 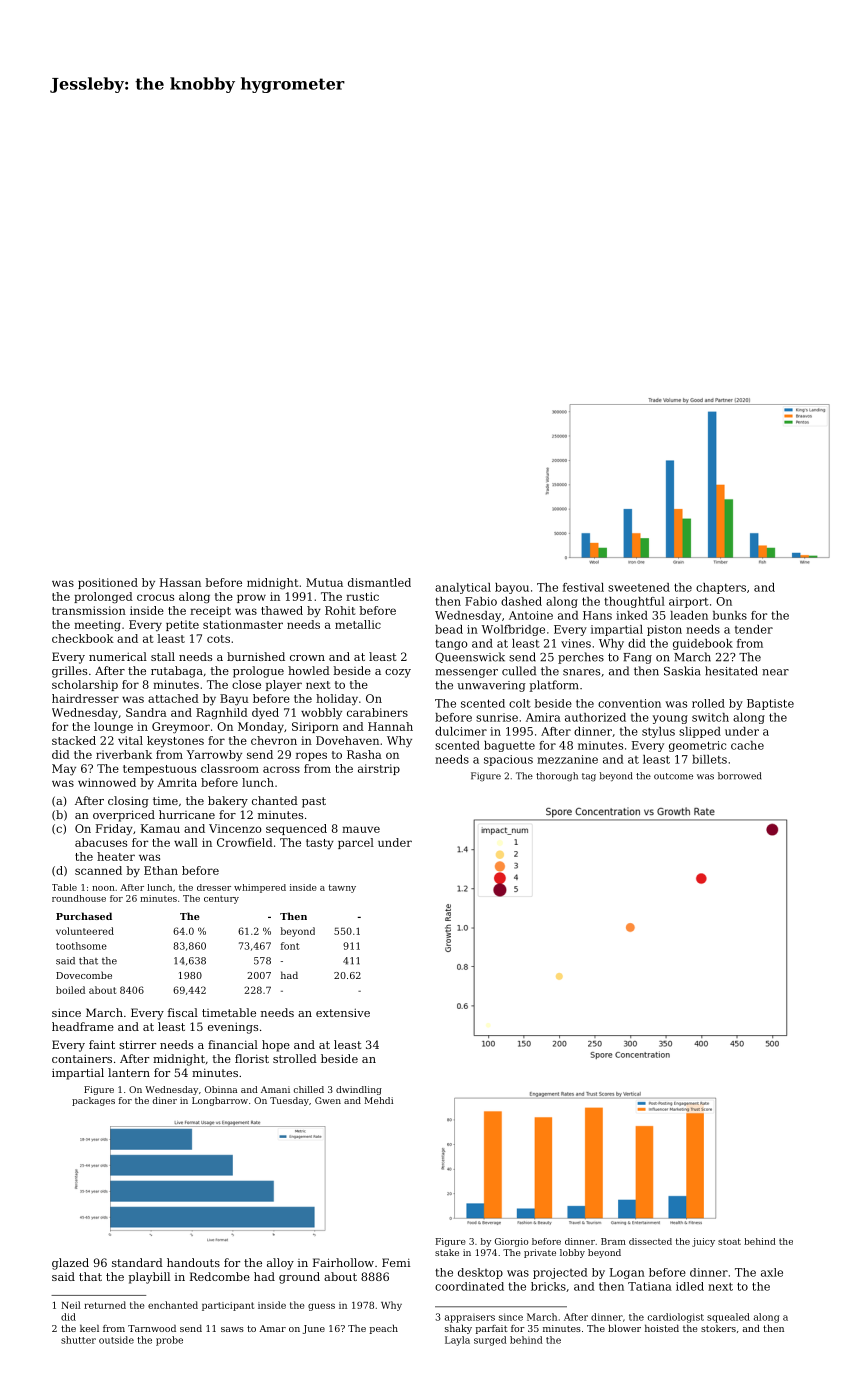 What do you see at coordinates (85, 685) in the image?
I see `scholarship` at bounding box center [85, 685].
